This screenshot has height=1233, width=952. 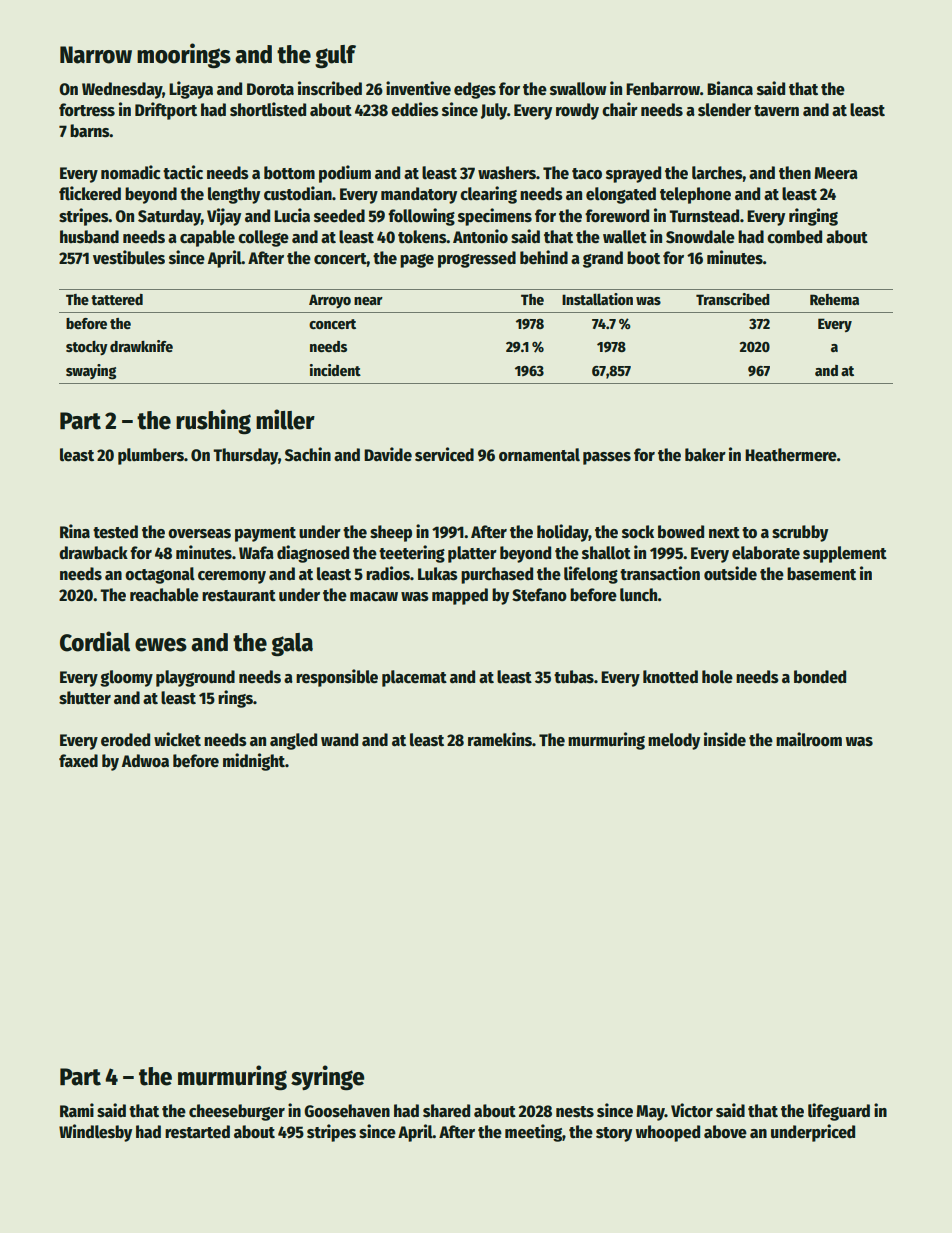 I want to click on nests, so click(x=575, y=1112).
